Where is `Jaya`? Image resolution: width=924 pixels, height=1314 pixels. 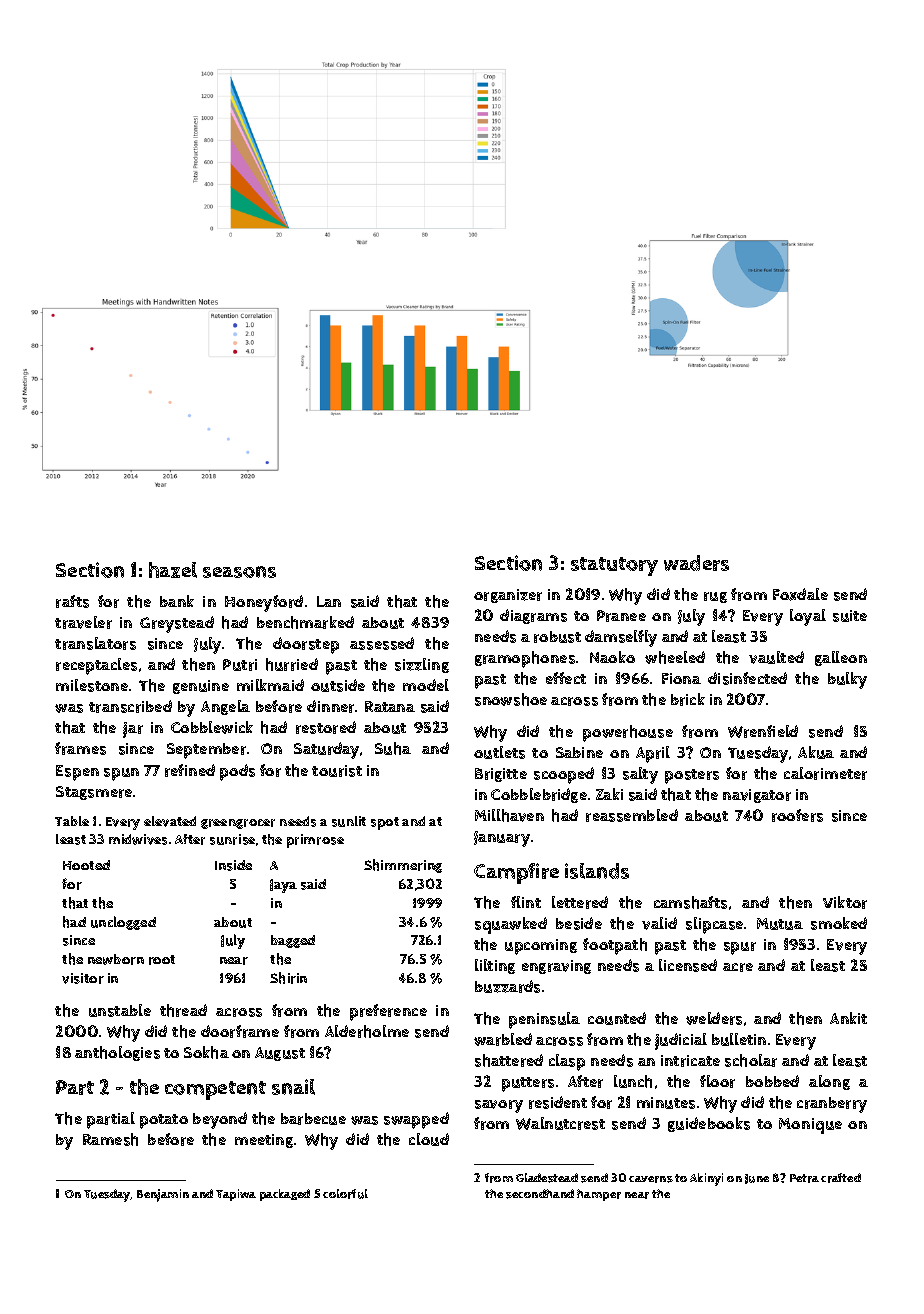 Jaya is located at coordinates (283, 886).
